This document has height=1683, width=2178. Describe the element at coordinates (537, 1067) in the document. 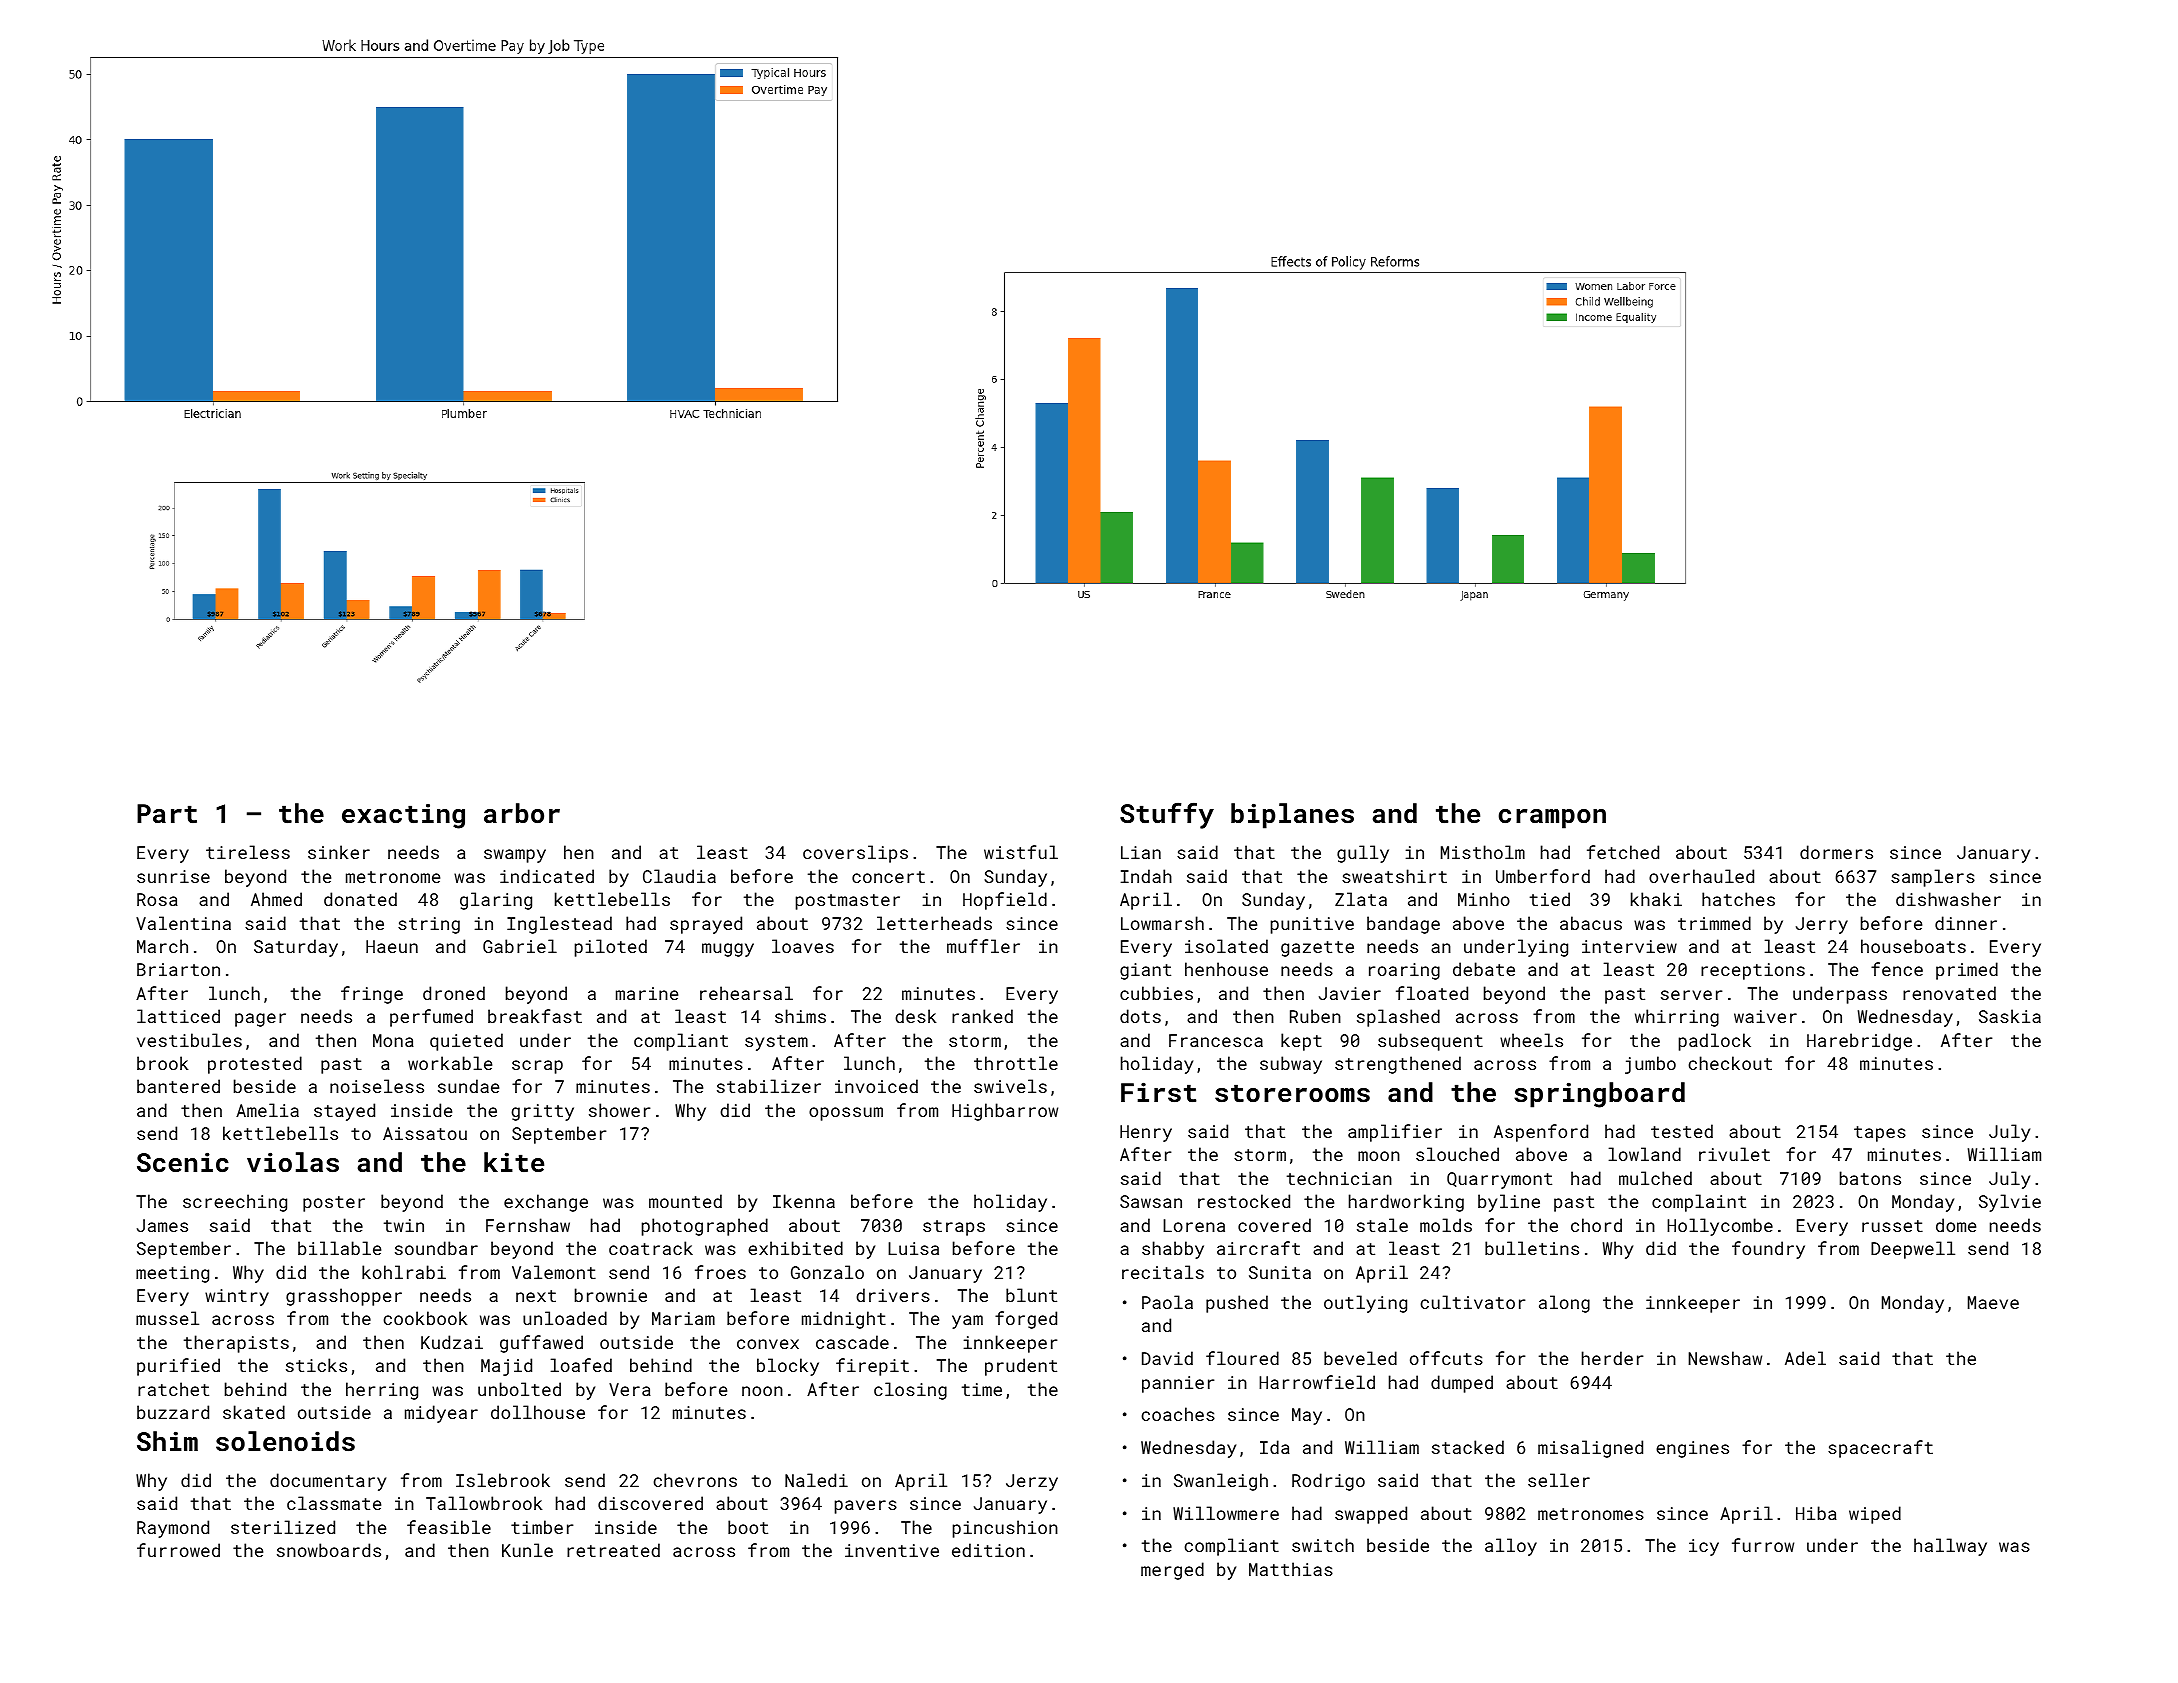

I see `scrap` at that location.
